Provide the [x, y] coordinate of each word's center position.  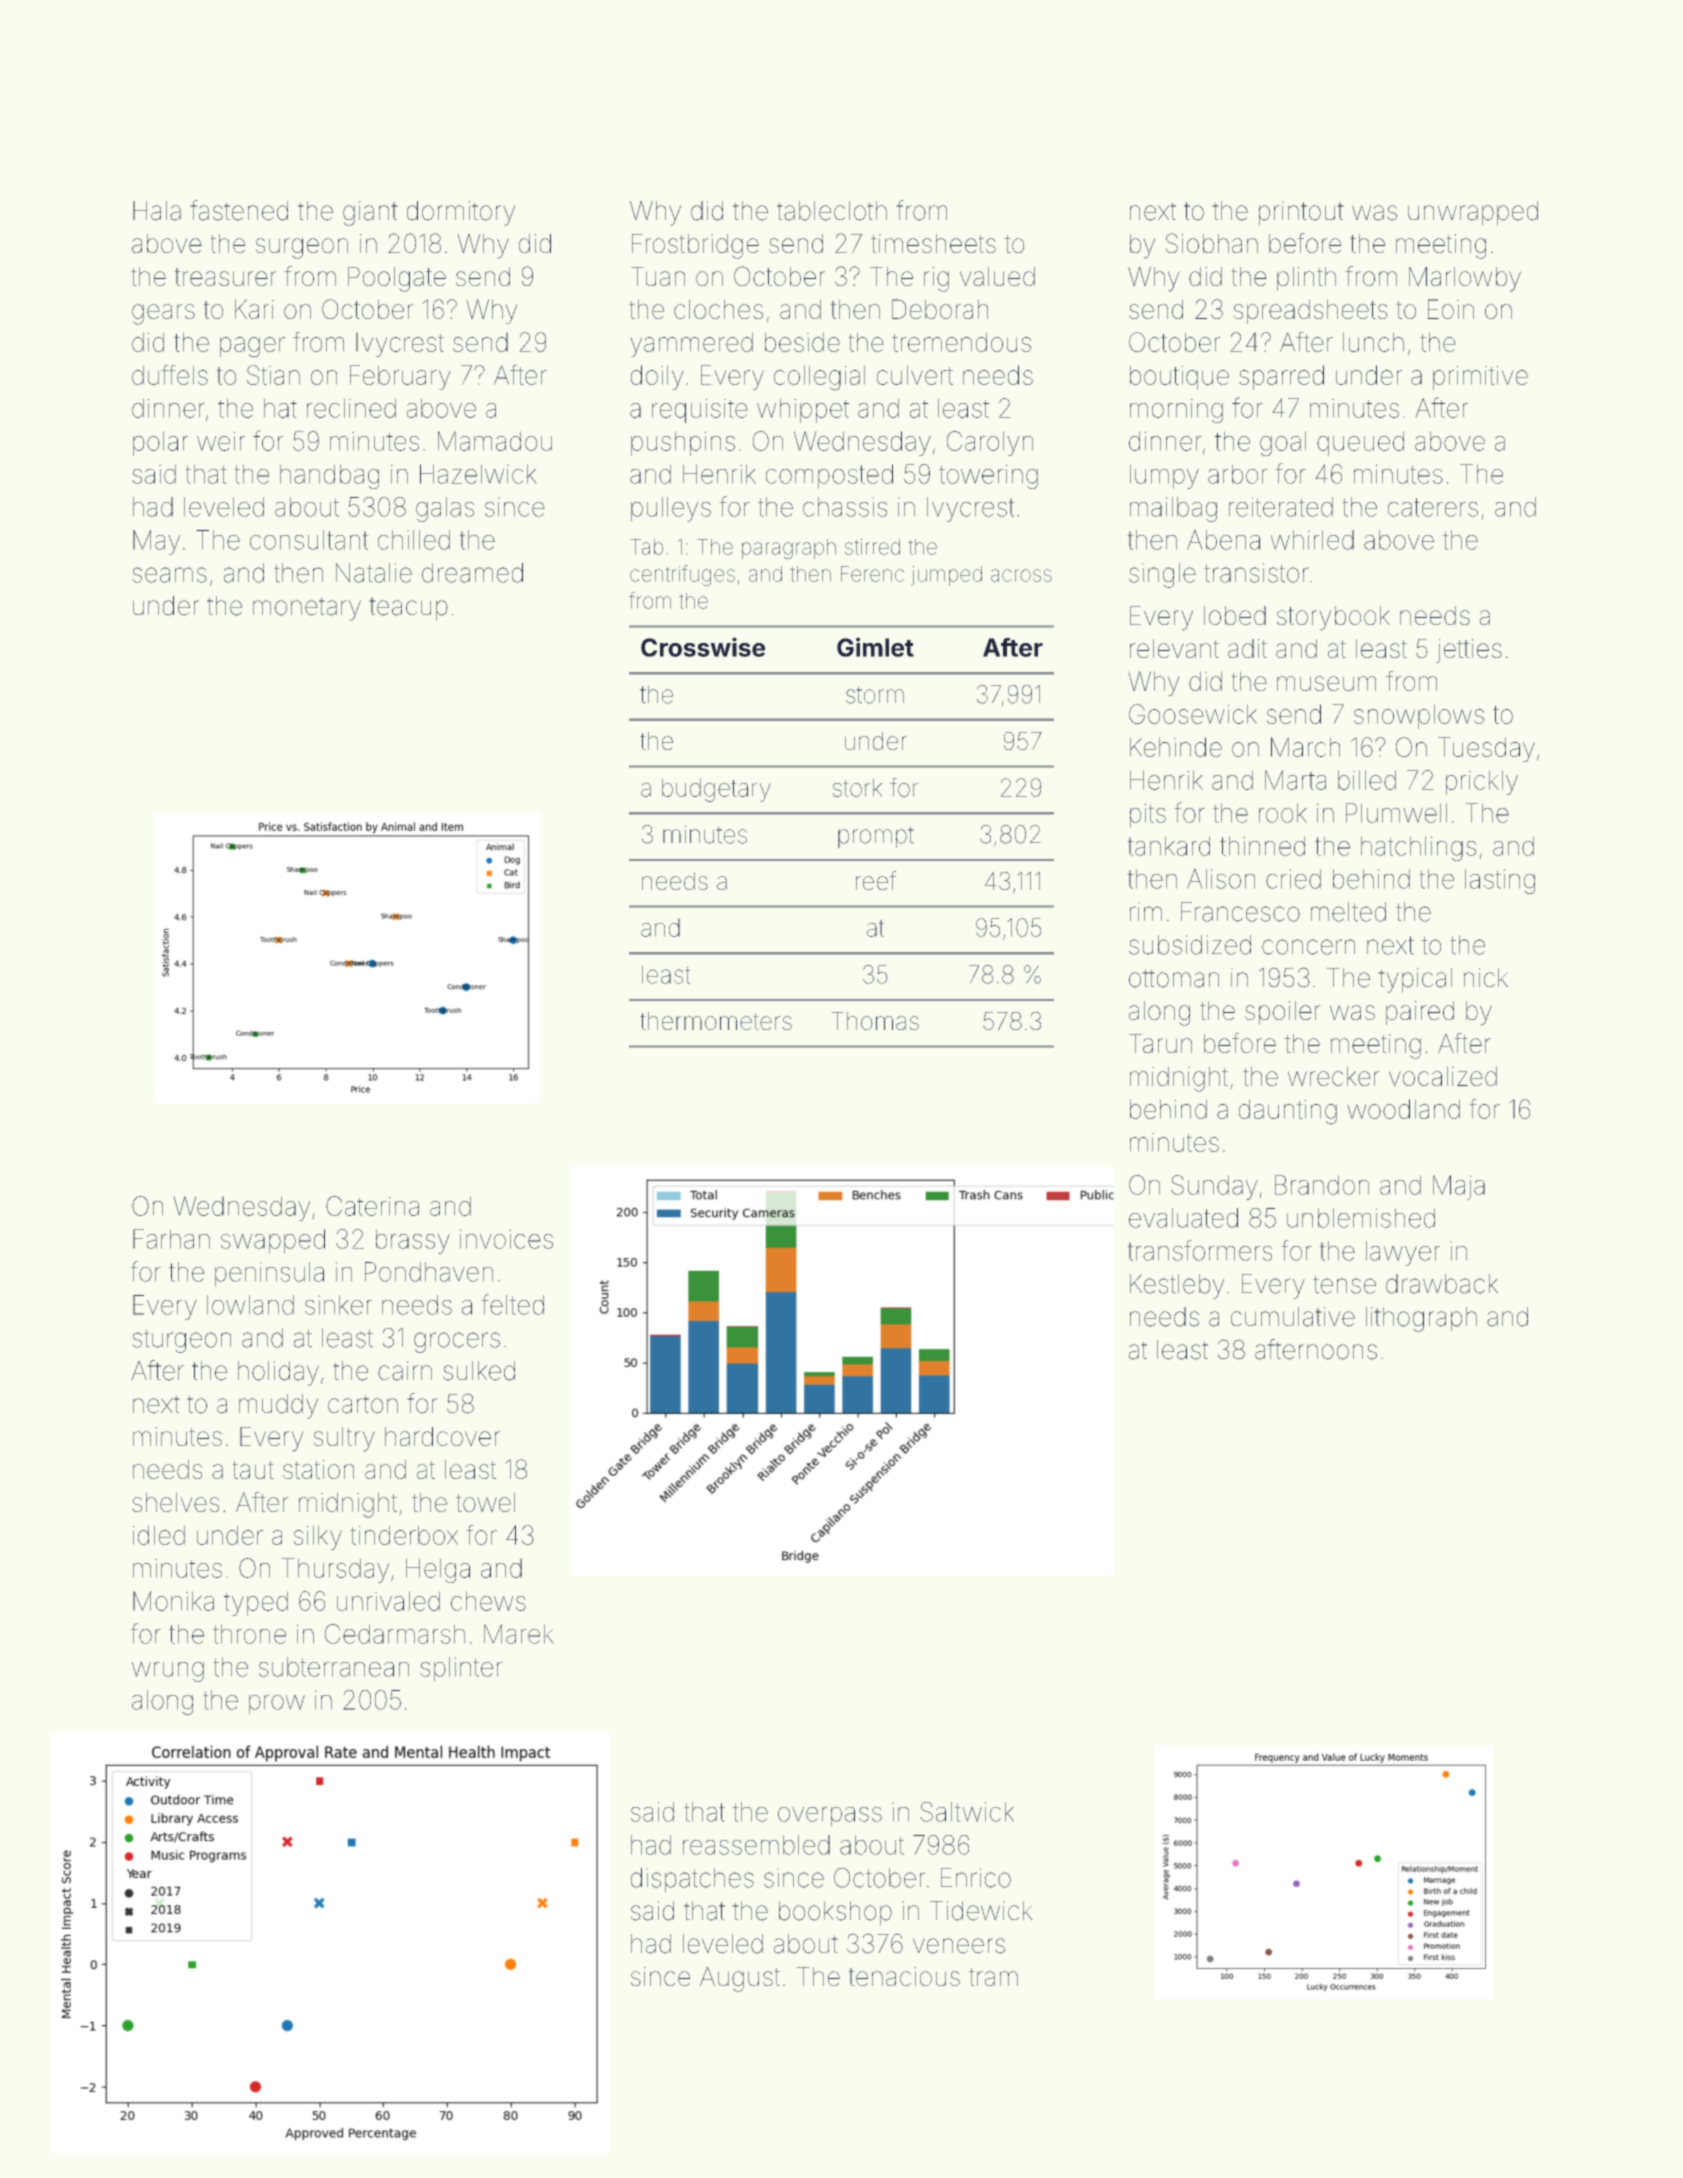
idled [159, 1535]
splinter [461, 1669]
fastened [239, 210]
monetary [307, 609]
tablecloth [832, 211]
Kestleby [1177, 1286]
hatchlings [1418, 848]
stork [857, 787]
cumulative [1293, 1317]
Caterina [372, 1206]
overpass [830, 1817]
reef [876, 880]
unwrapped [1473, 213]
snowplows [1419, 716]
